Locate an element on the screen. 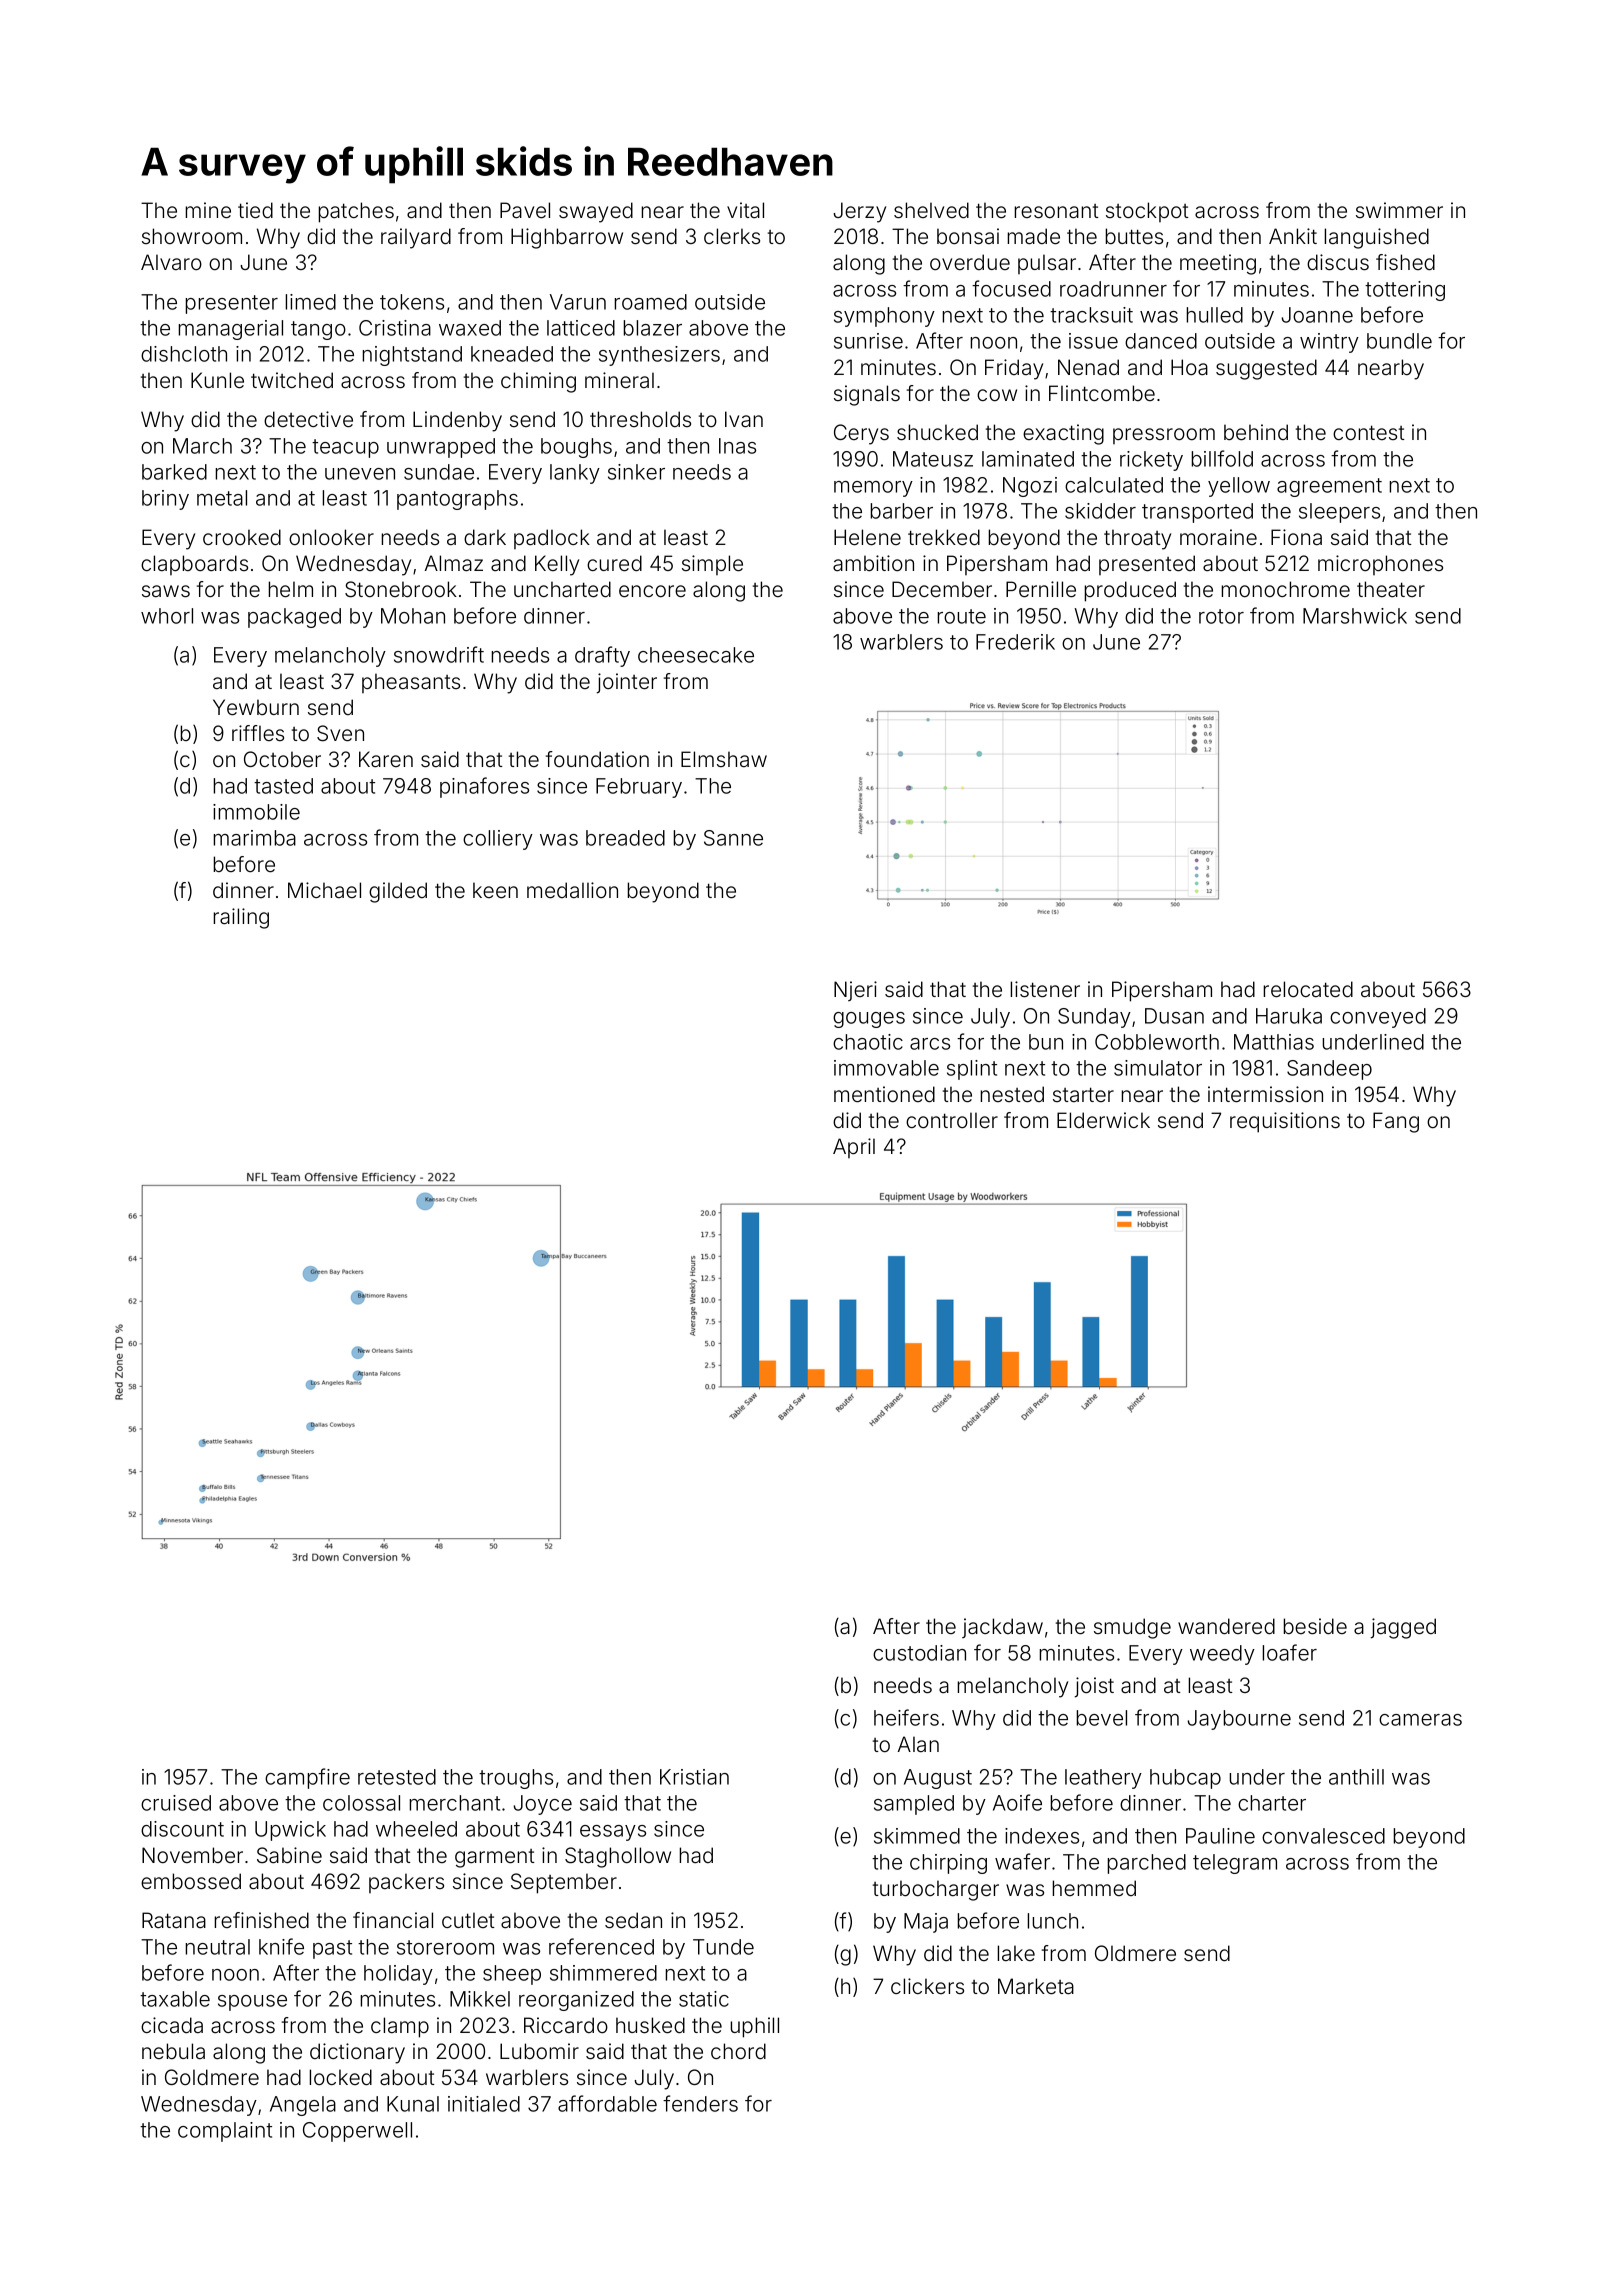  Fang is located at coordinates (1396, 1122).
